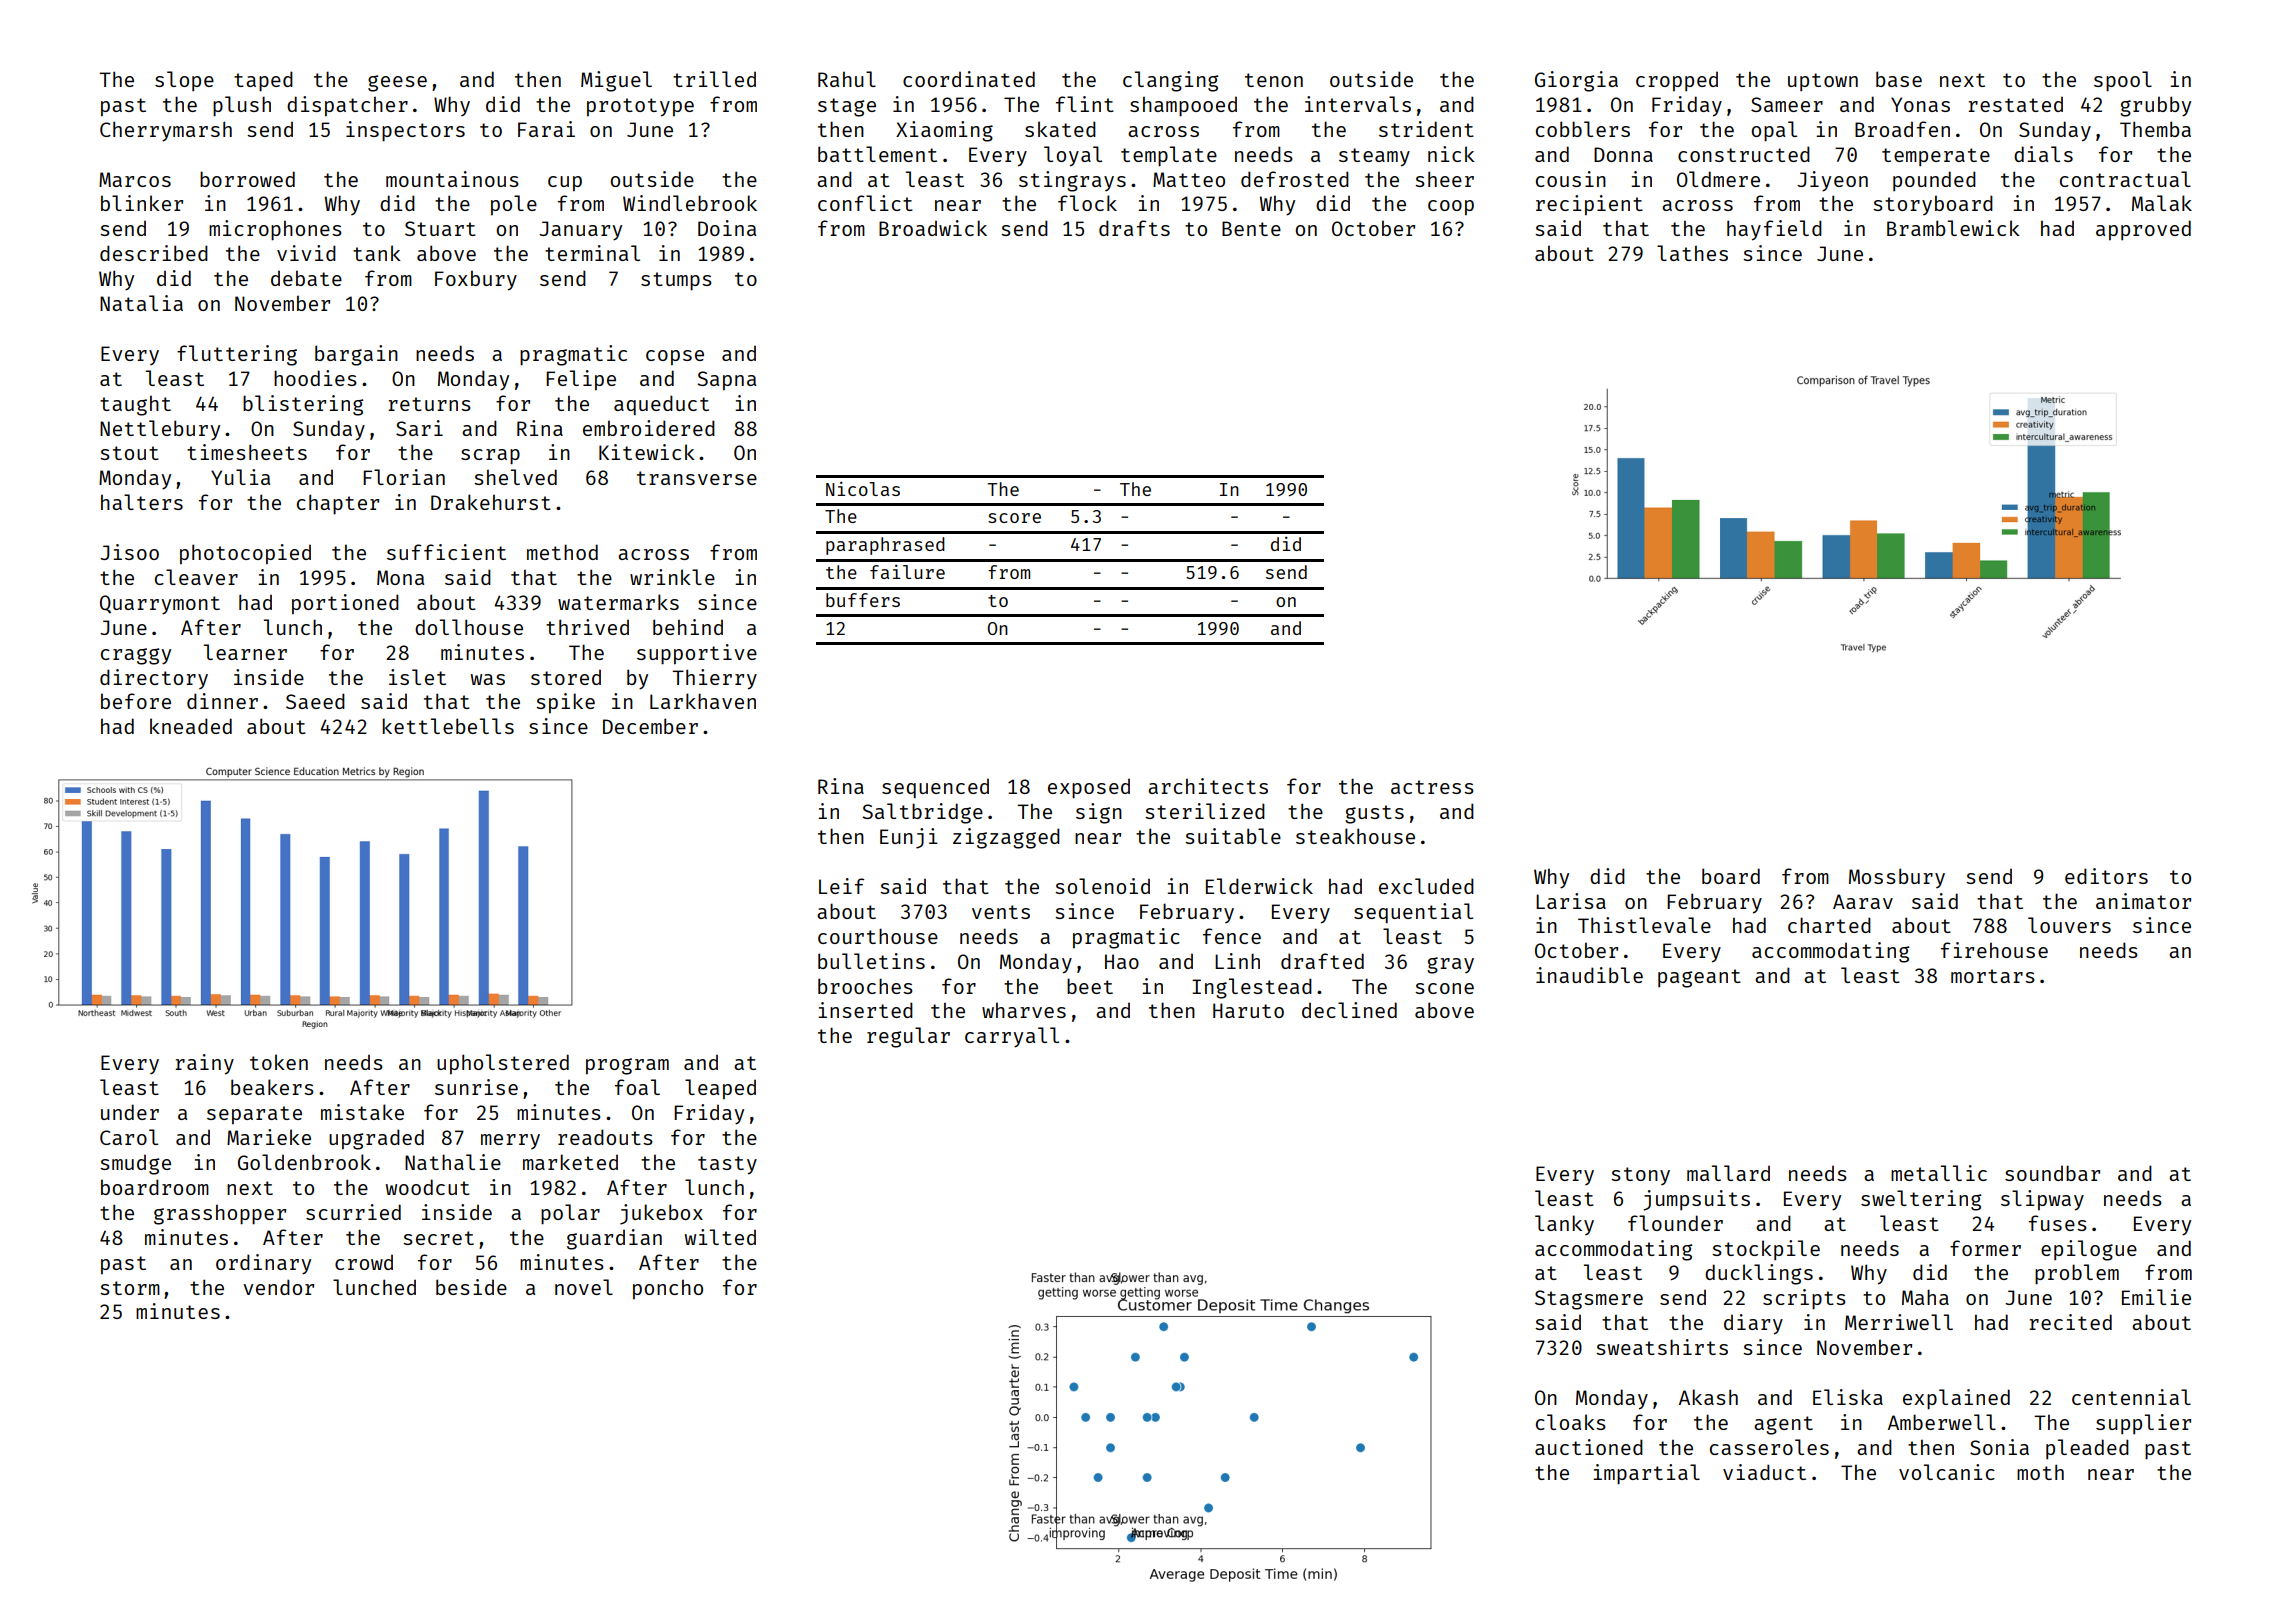  Describe the element at coordinates (2123, 81) in the image. I see `spool` at that location.
